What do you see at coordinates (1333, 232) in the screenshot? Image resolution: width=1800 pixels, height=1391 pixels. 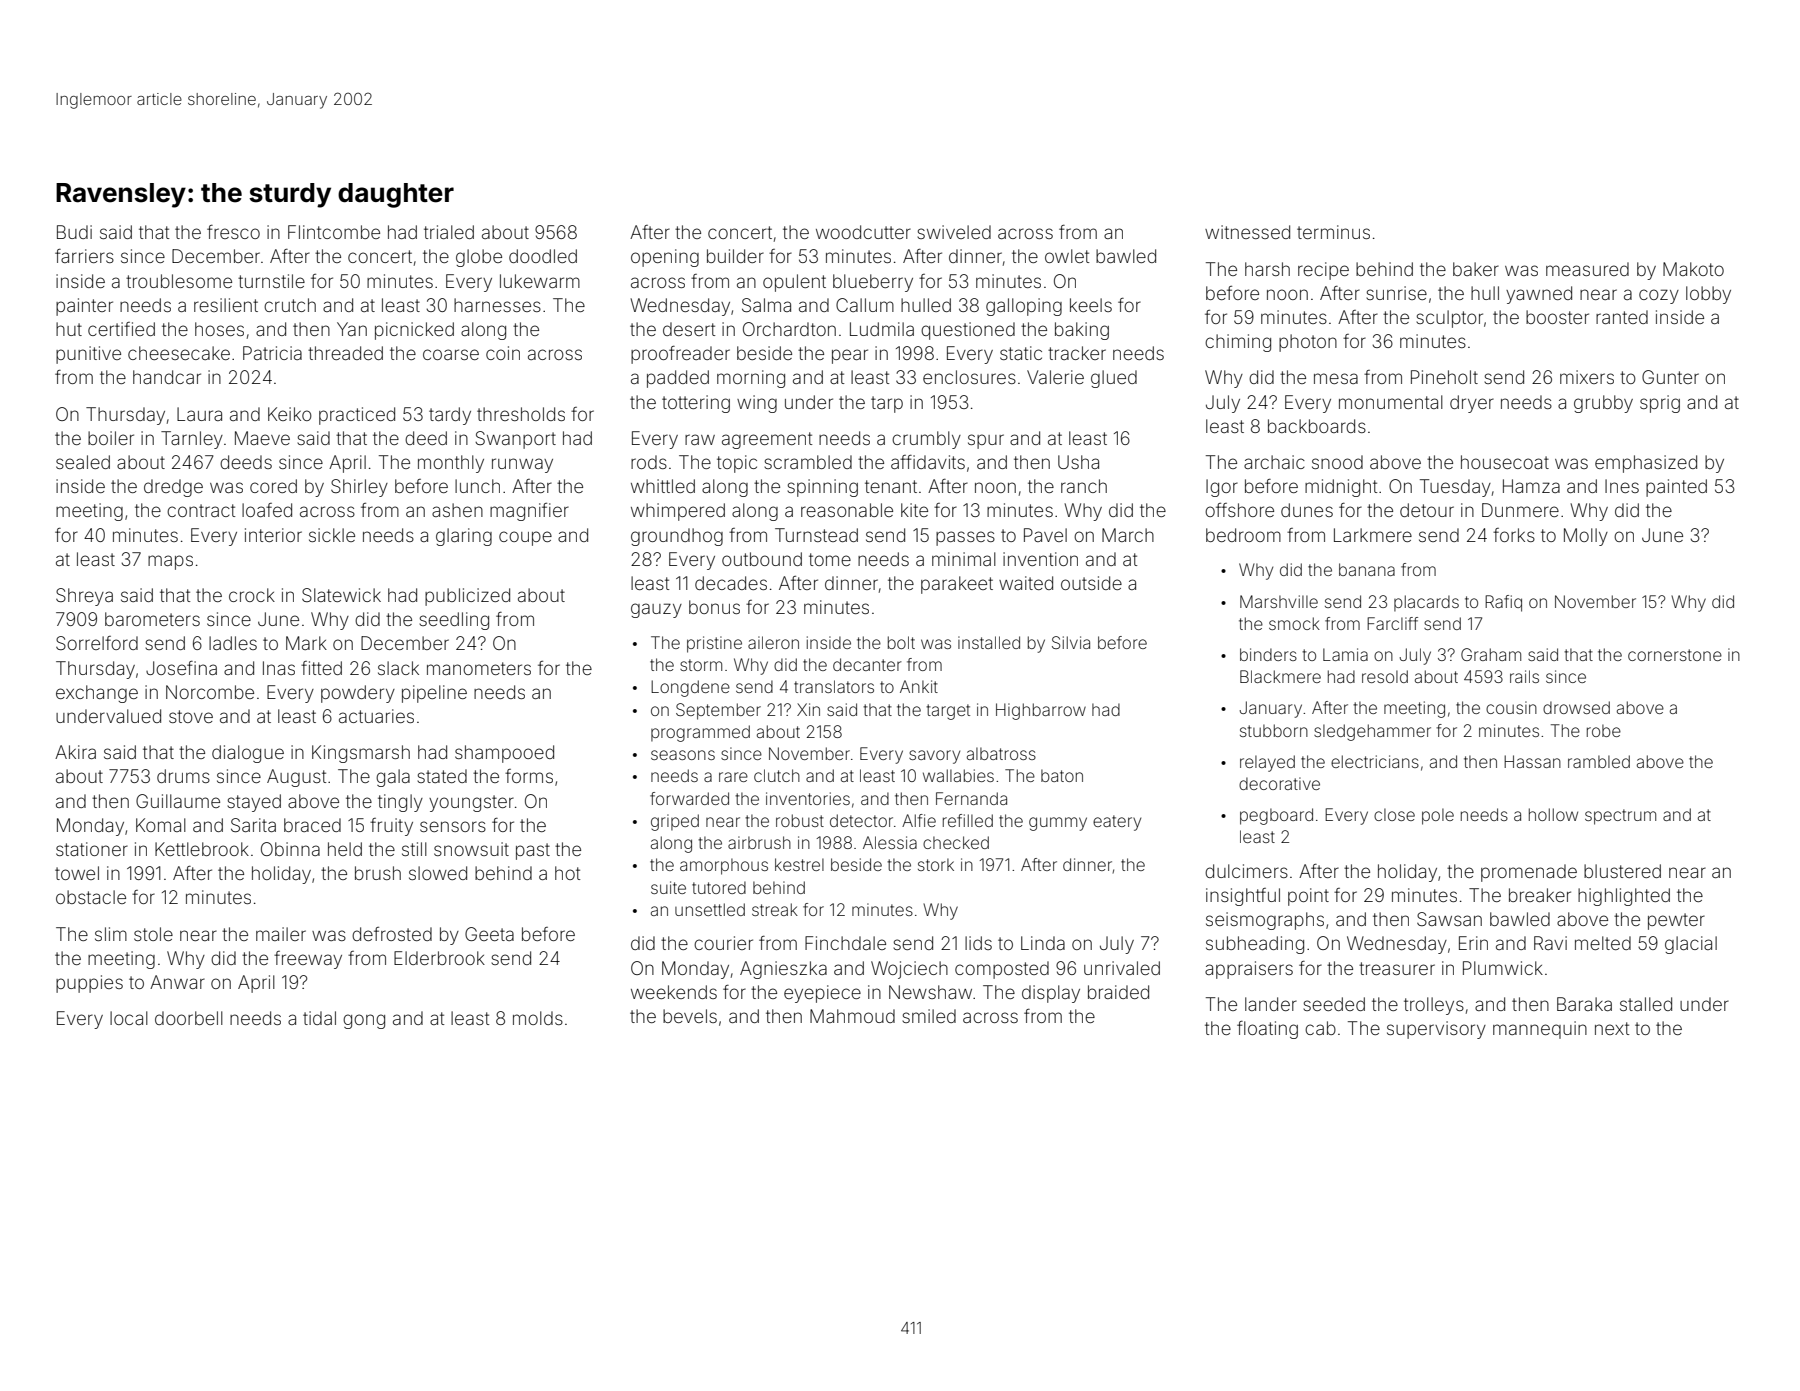 I see `terminus` at bounding box center [1333, 232].
